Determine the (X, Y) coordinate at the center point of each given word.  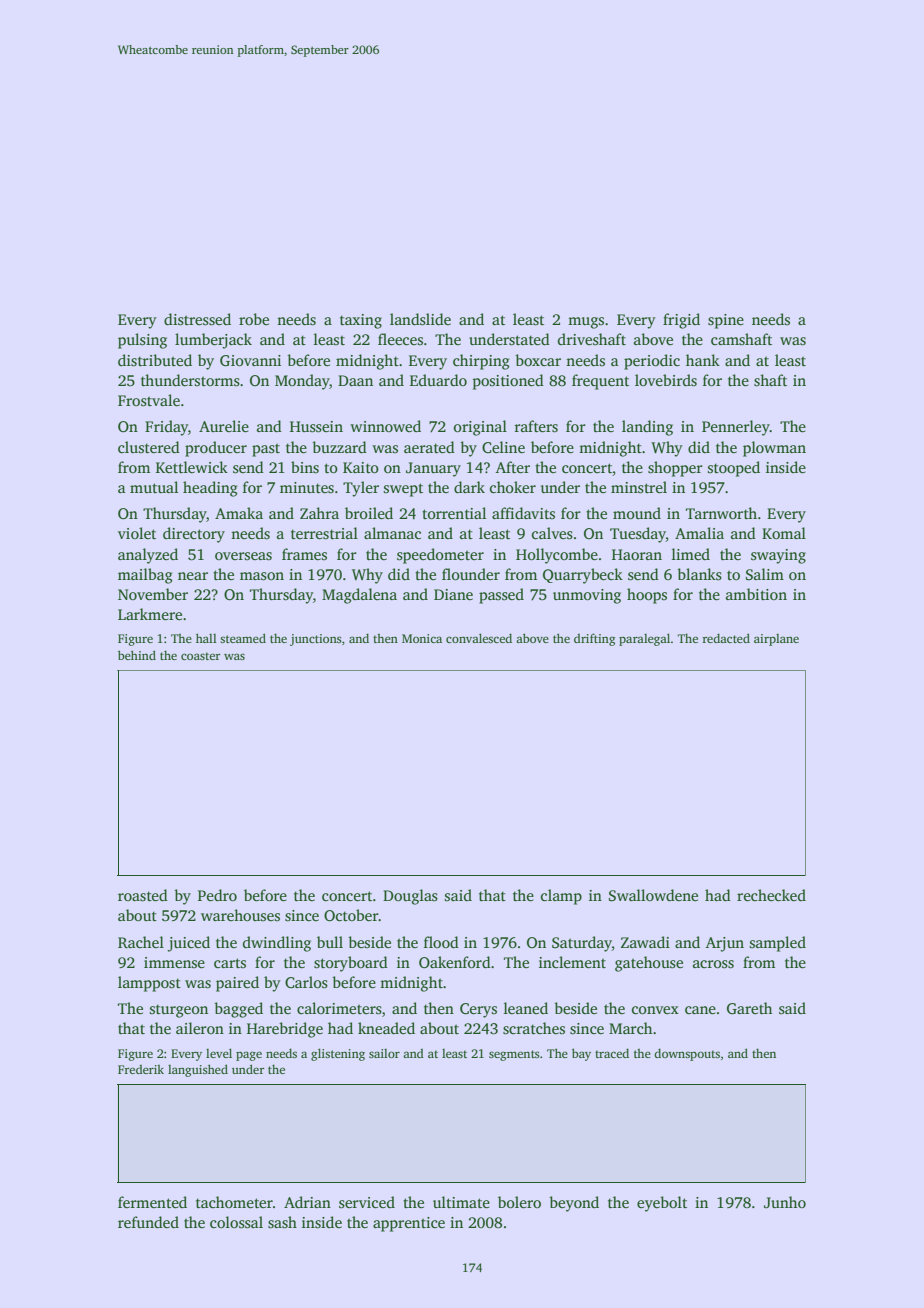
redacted (726, 638)
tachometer (234, 1202)
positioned (508, 382)
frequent (600, 382)
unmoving (587, 596)
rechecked (771, 895)
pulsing (142, 341)
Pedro (217, 895)
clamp (561, 897)
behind (137, 655)
